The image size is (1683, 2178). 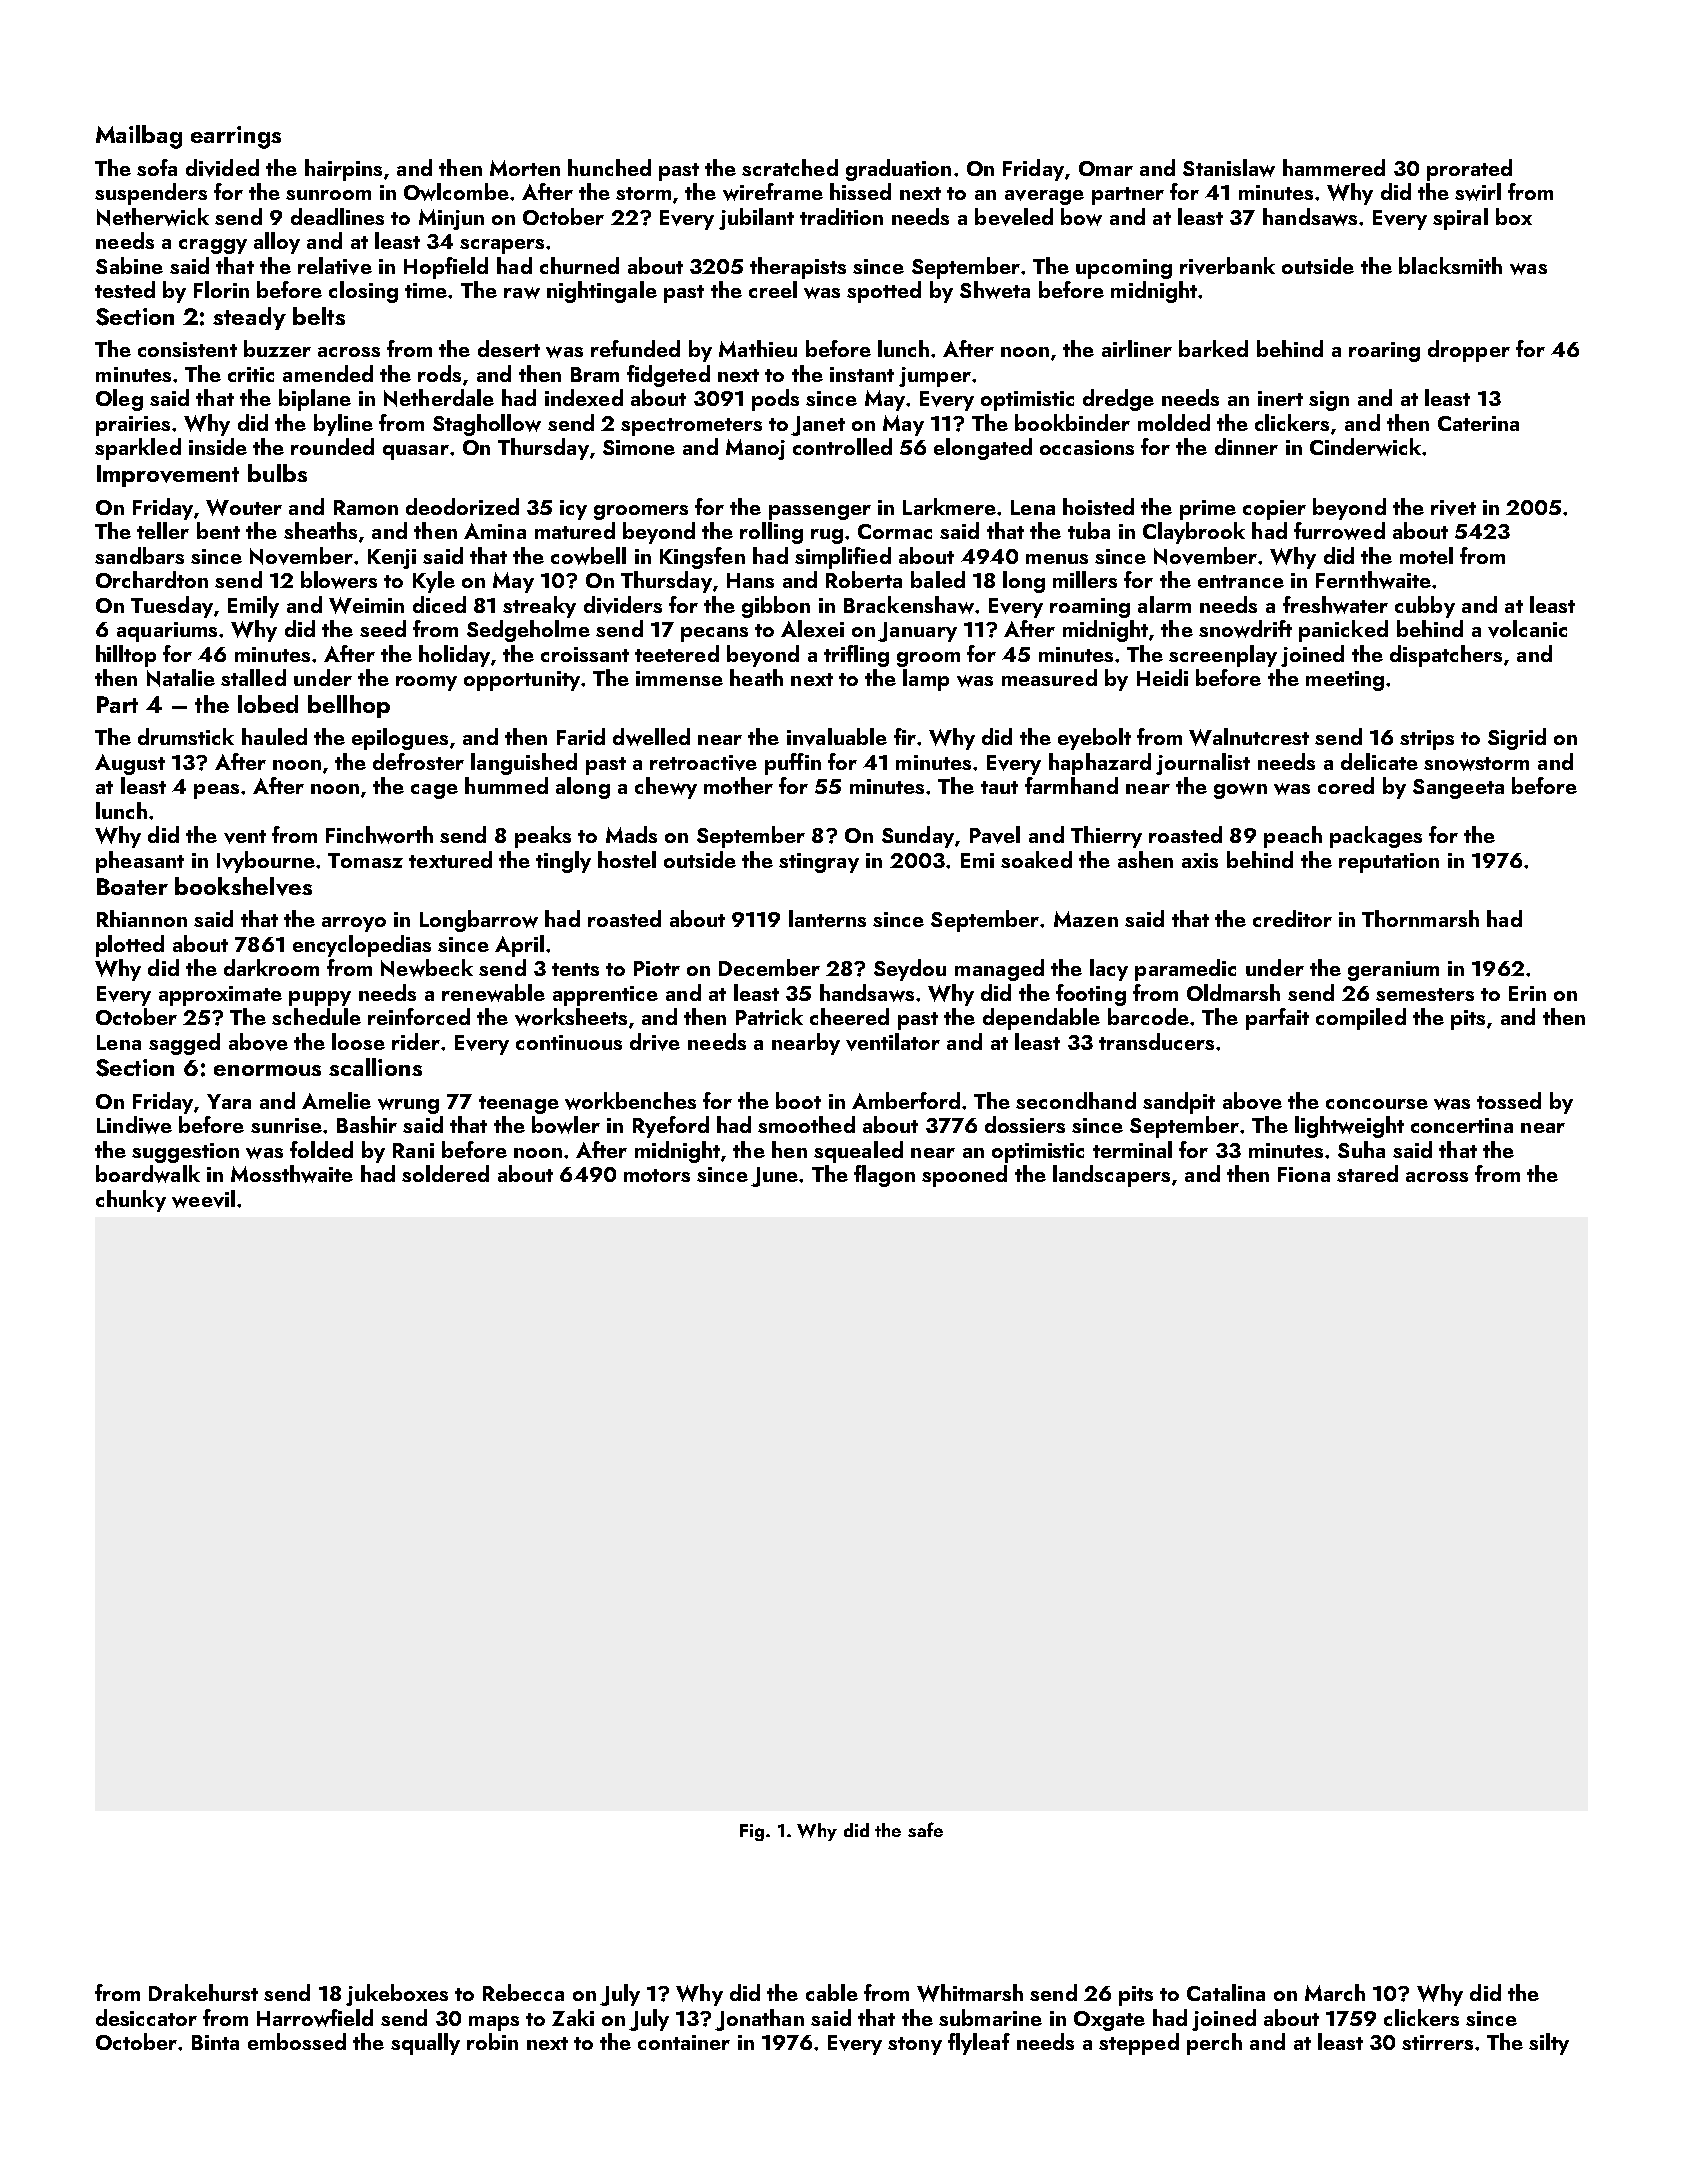 What do you see at coordinates (970, 1993) in the screenshot?
I see `Whitmarsh` at bounding box center [970, 1993].
